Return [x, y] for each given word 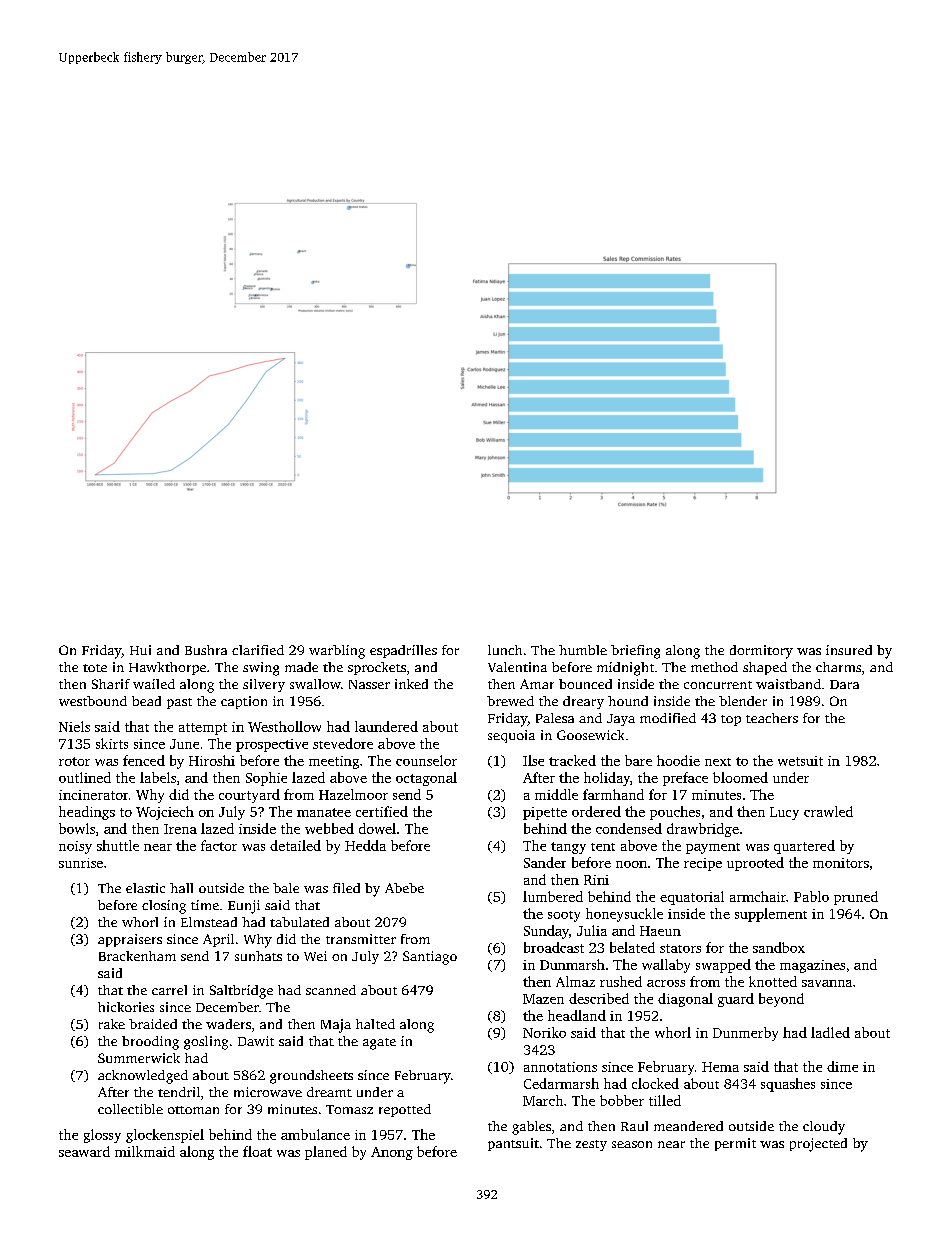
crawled [828, 811]
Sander [545, 862]
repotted [405, 1110]
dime [842, 1066]
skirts [112, 743]
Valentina [517, 667]
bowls [77, 828]
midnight [625, 669]
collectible [130, 1109]
